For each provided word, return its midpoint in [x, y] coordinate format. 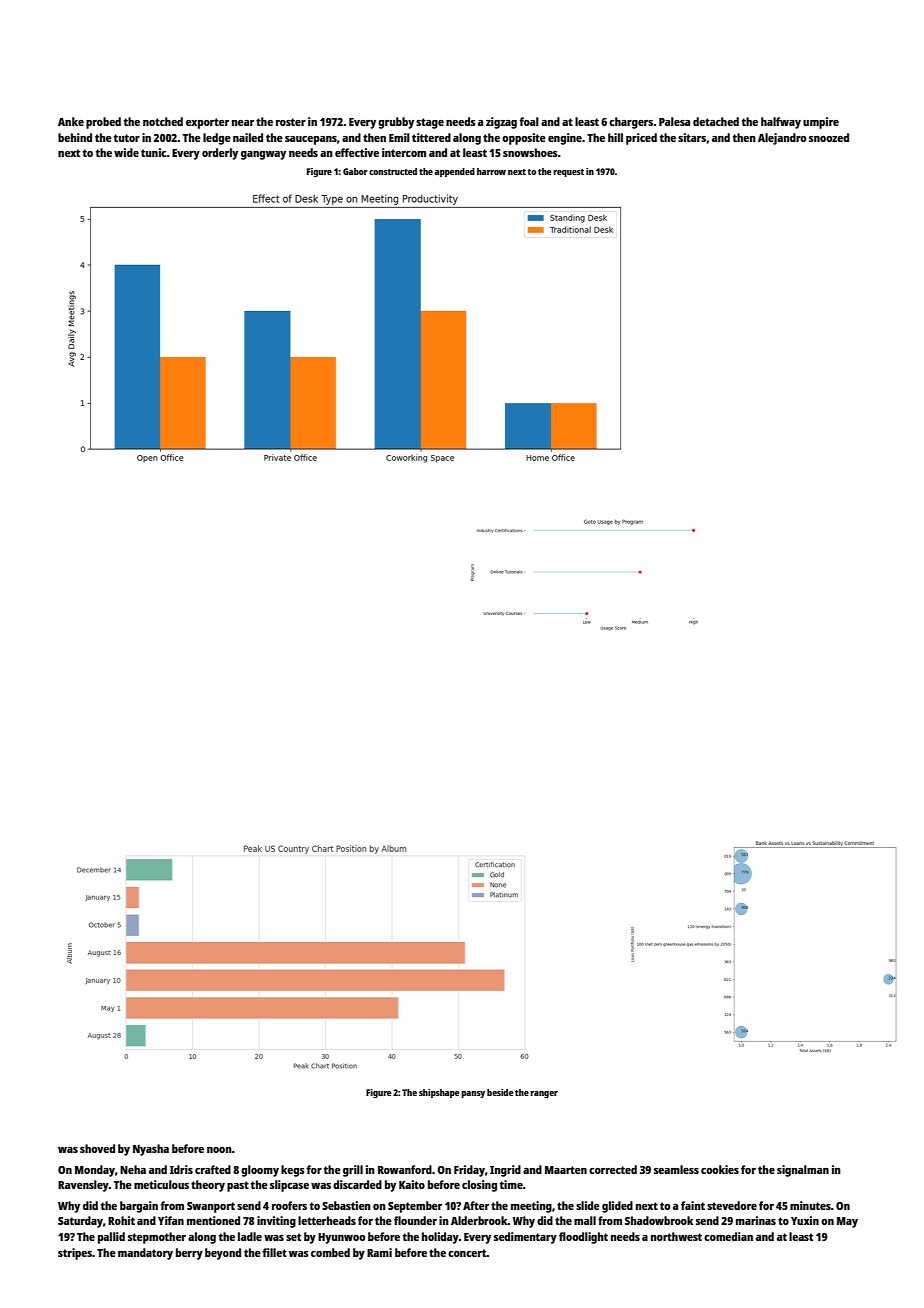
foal [529, 121]
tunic [153, 152]
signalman [803, 1171]
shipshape [439, 1093]
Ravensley [83, 1186]
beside [500, 1092]
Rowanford [405, 1169]
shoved [97, 1148]
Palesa [674, 121]
